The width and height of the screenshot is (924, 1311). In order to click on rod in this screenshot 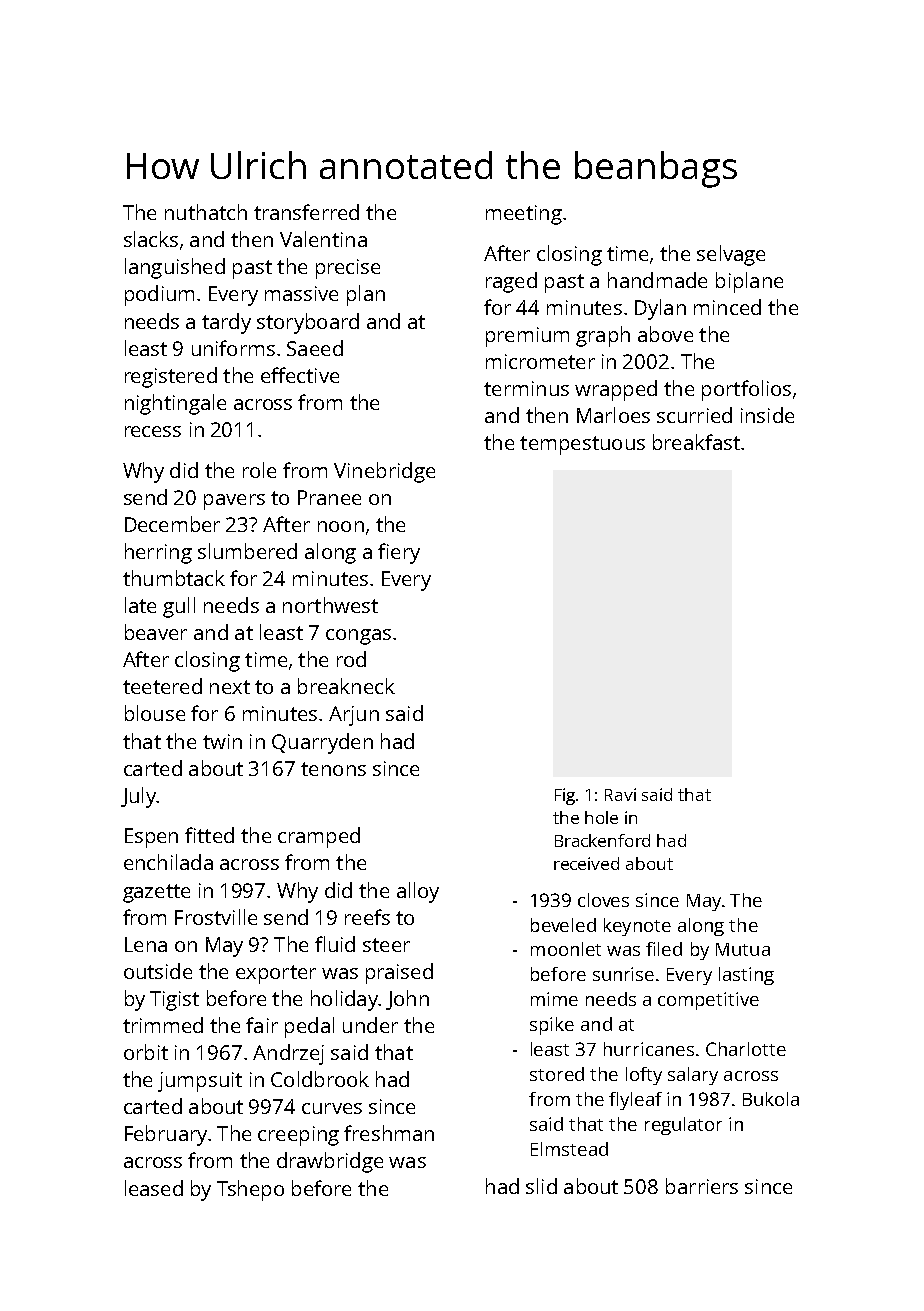, I will do `click(351, 659)`.
